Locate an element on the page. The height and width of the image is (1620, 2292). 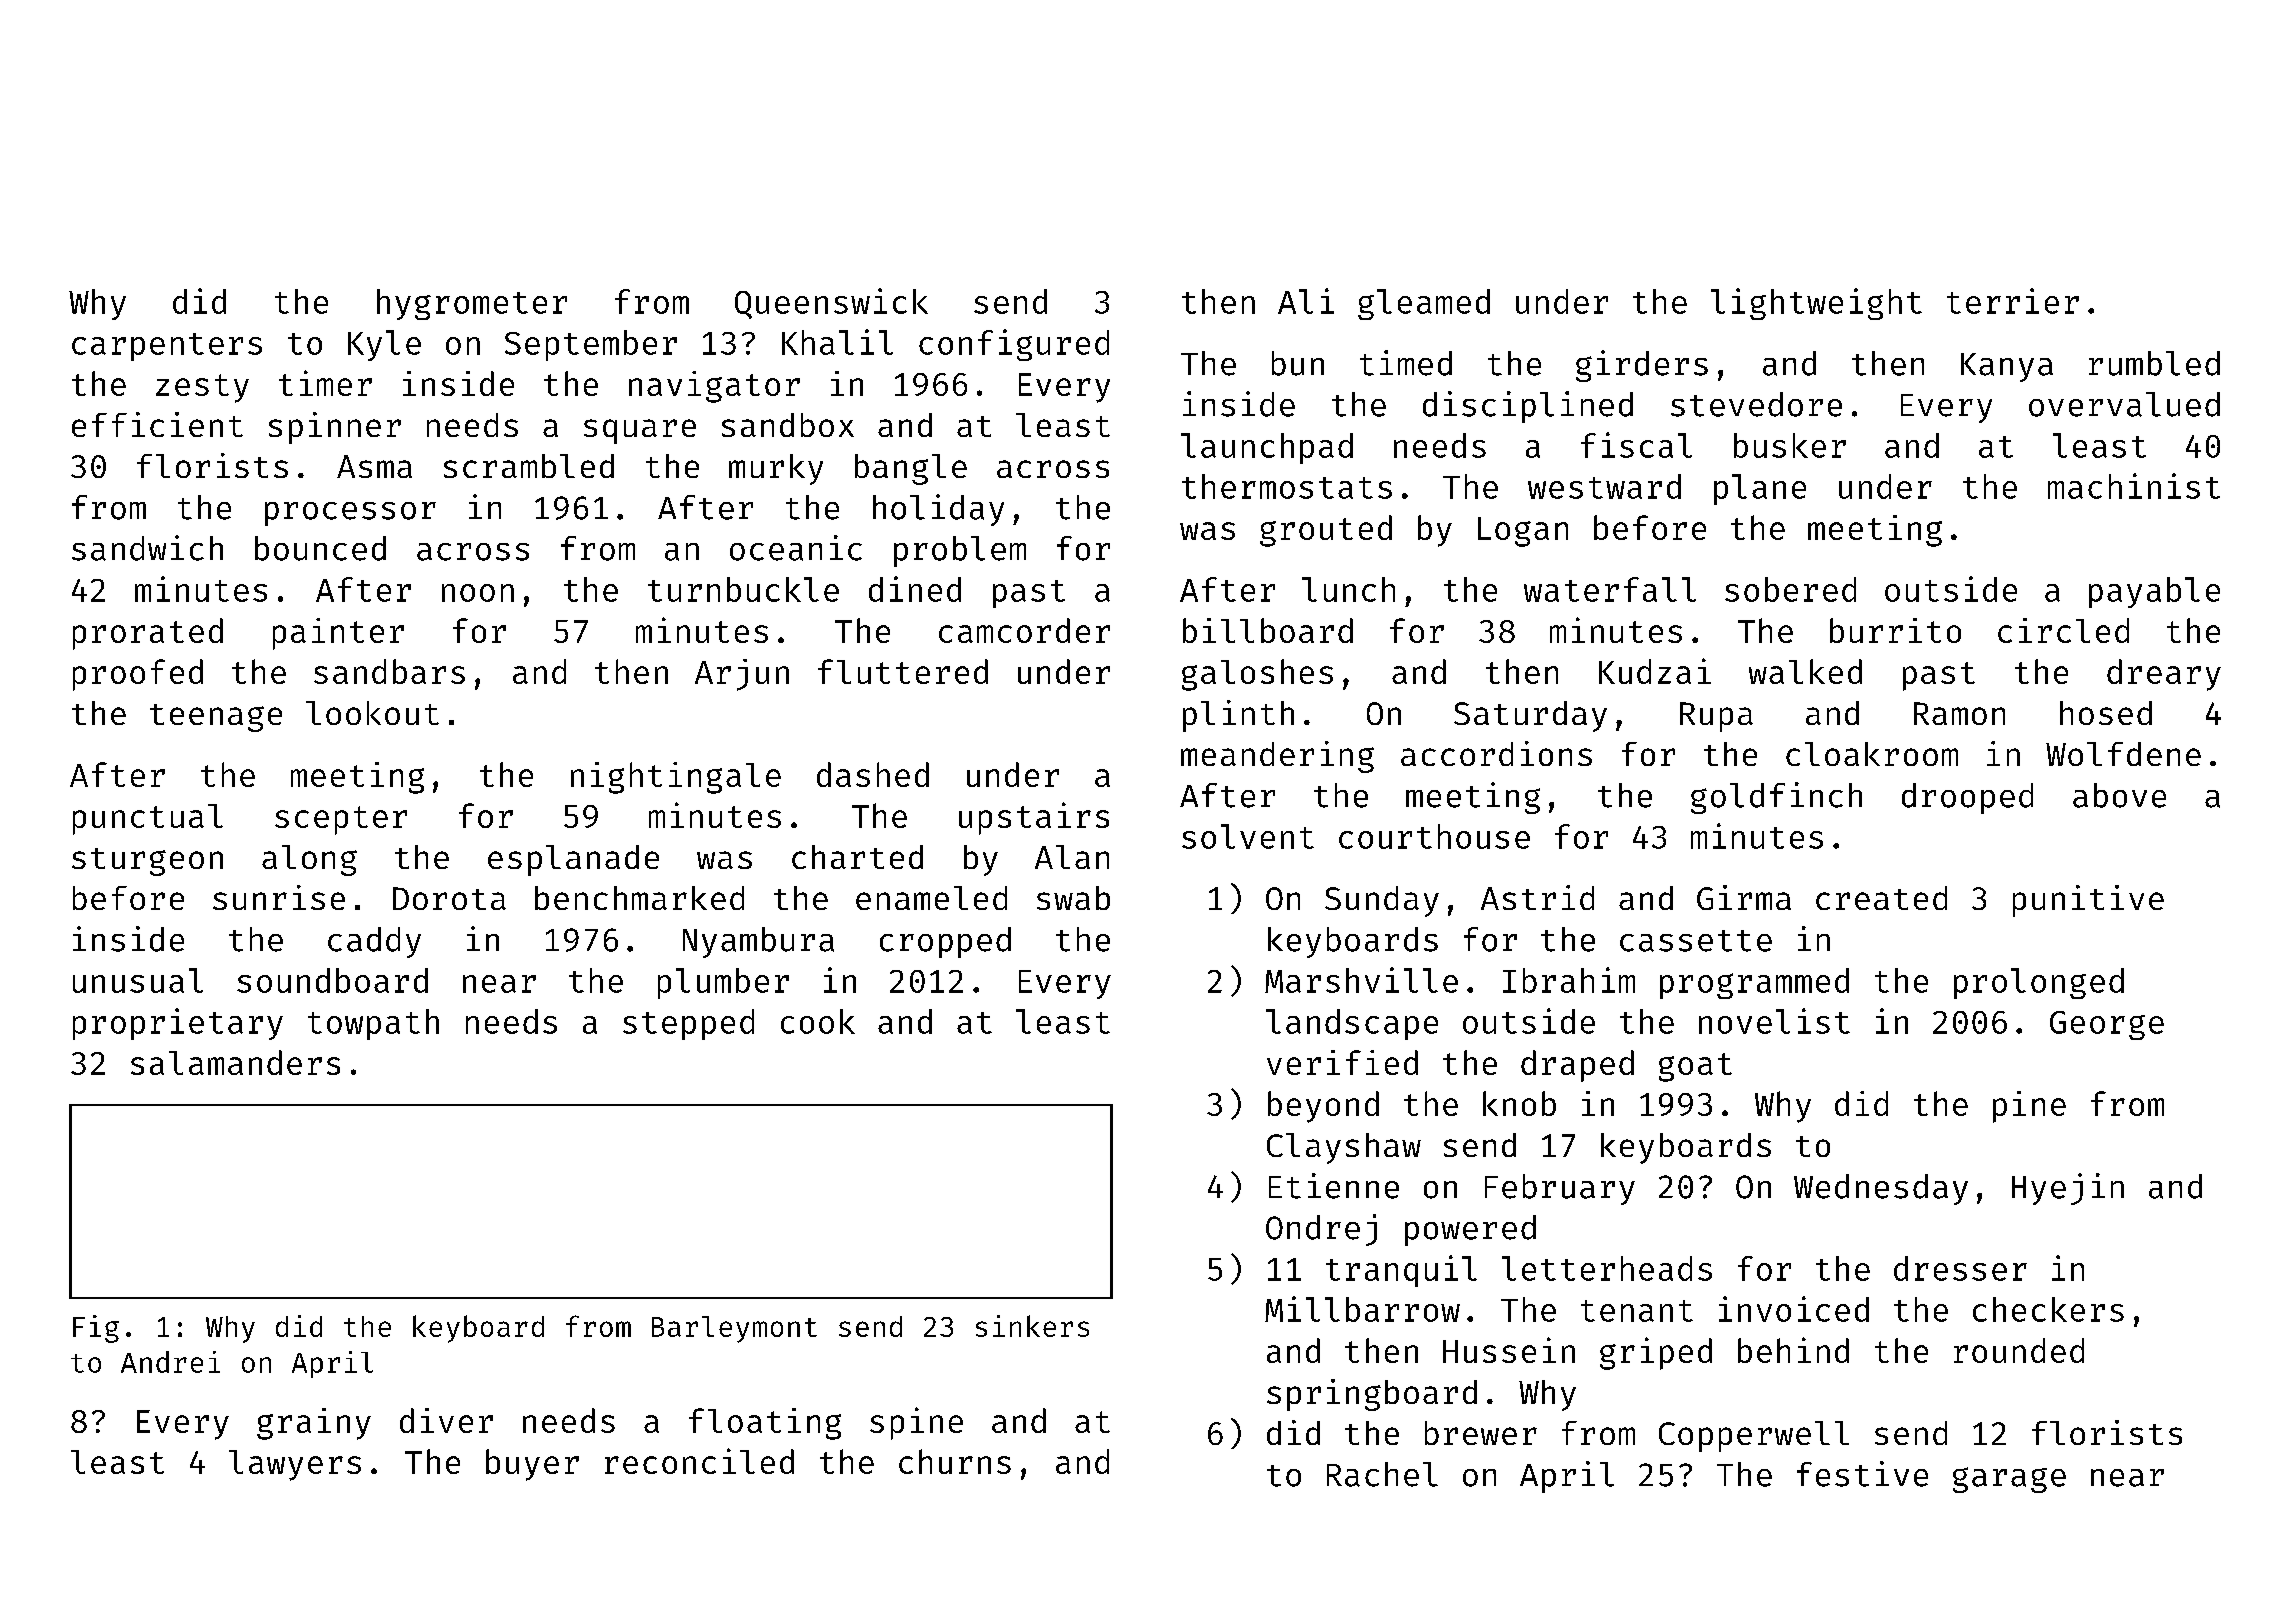
Marshville is located at coordinates (1361, 980).
